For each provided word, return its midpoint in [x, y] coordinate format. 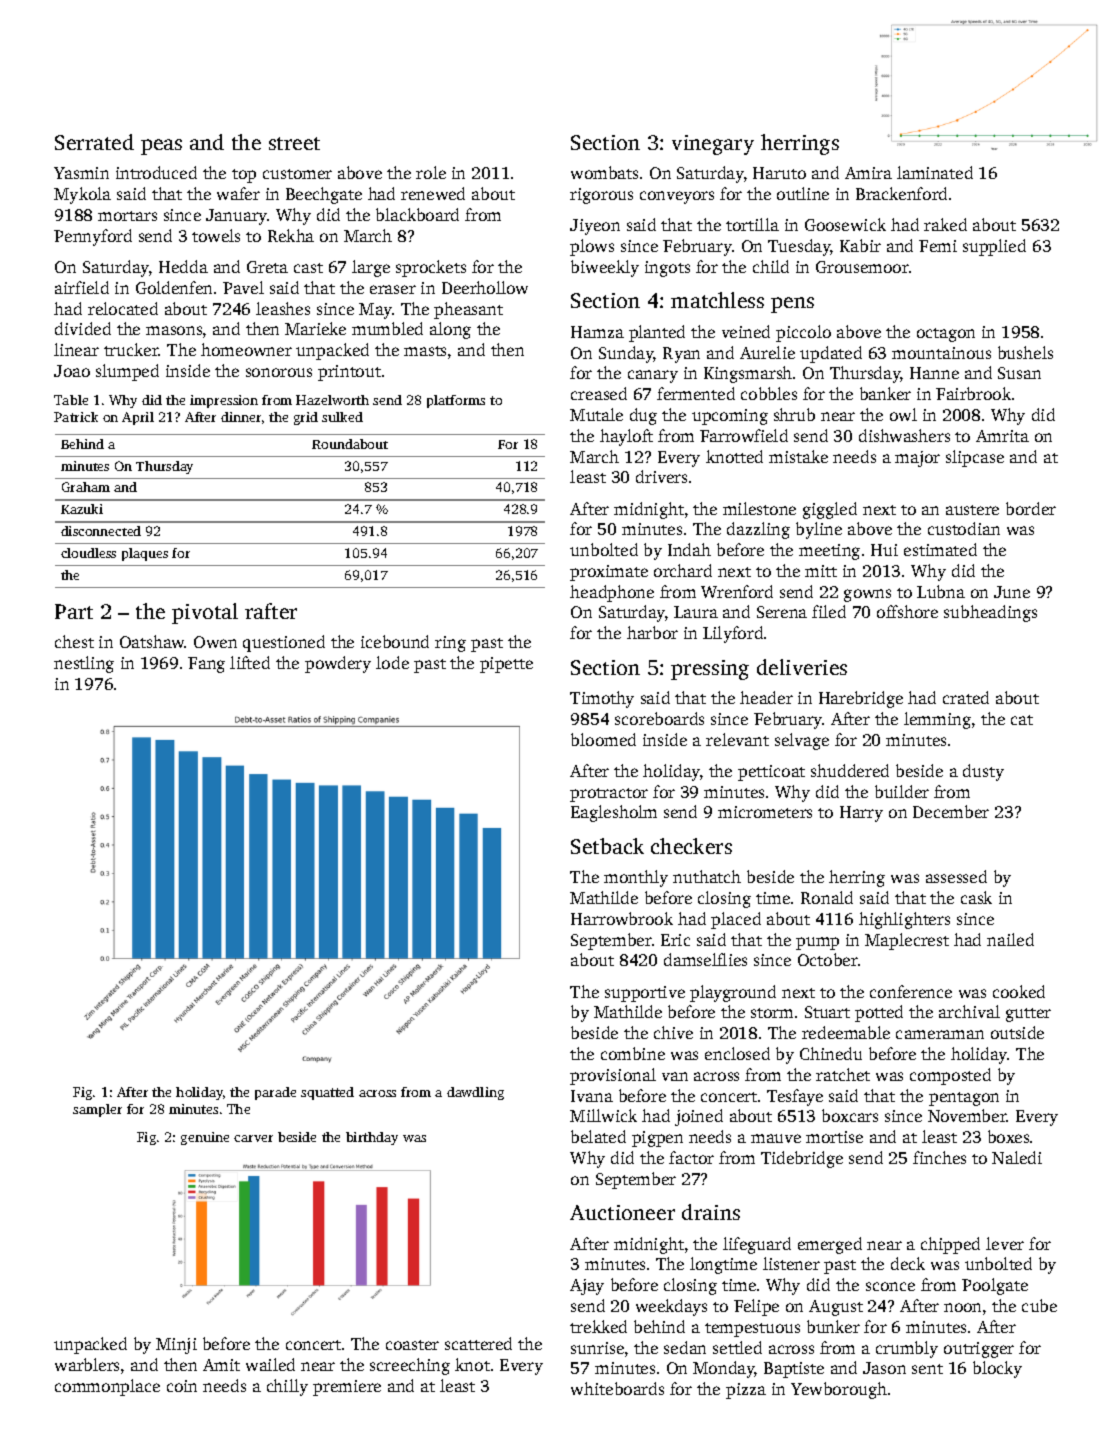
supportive [645, 994]
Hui [884, 550]
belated [598, 1136]
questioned [284, 643]
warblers [87, 1364]
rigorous [601, 196]
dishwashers [904, 435]
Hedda [183, 266]
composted [950, 1076]
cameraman [940, 1034]
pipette [506, 665]
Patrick [76, 417]
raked [945, 224]
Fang [206, 665]
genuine [205, 1138]
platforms [456, 401]
